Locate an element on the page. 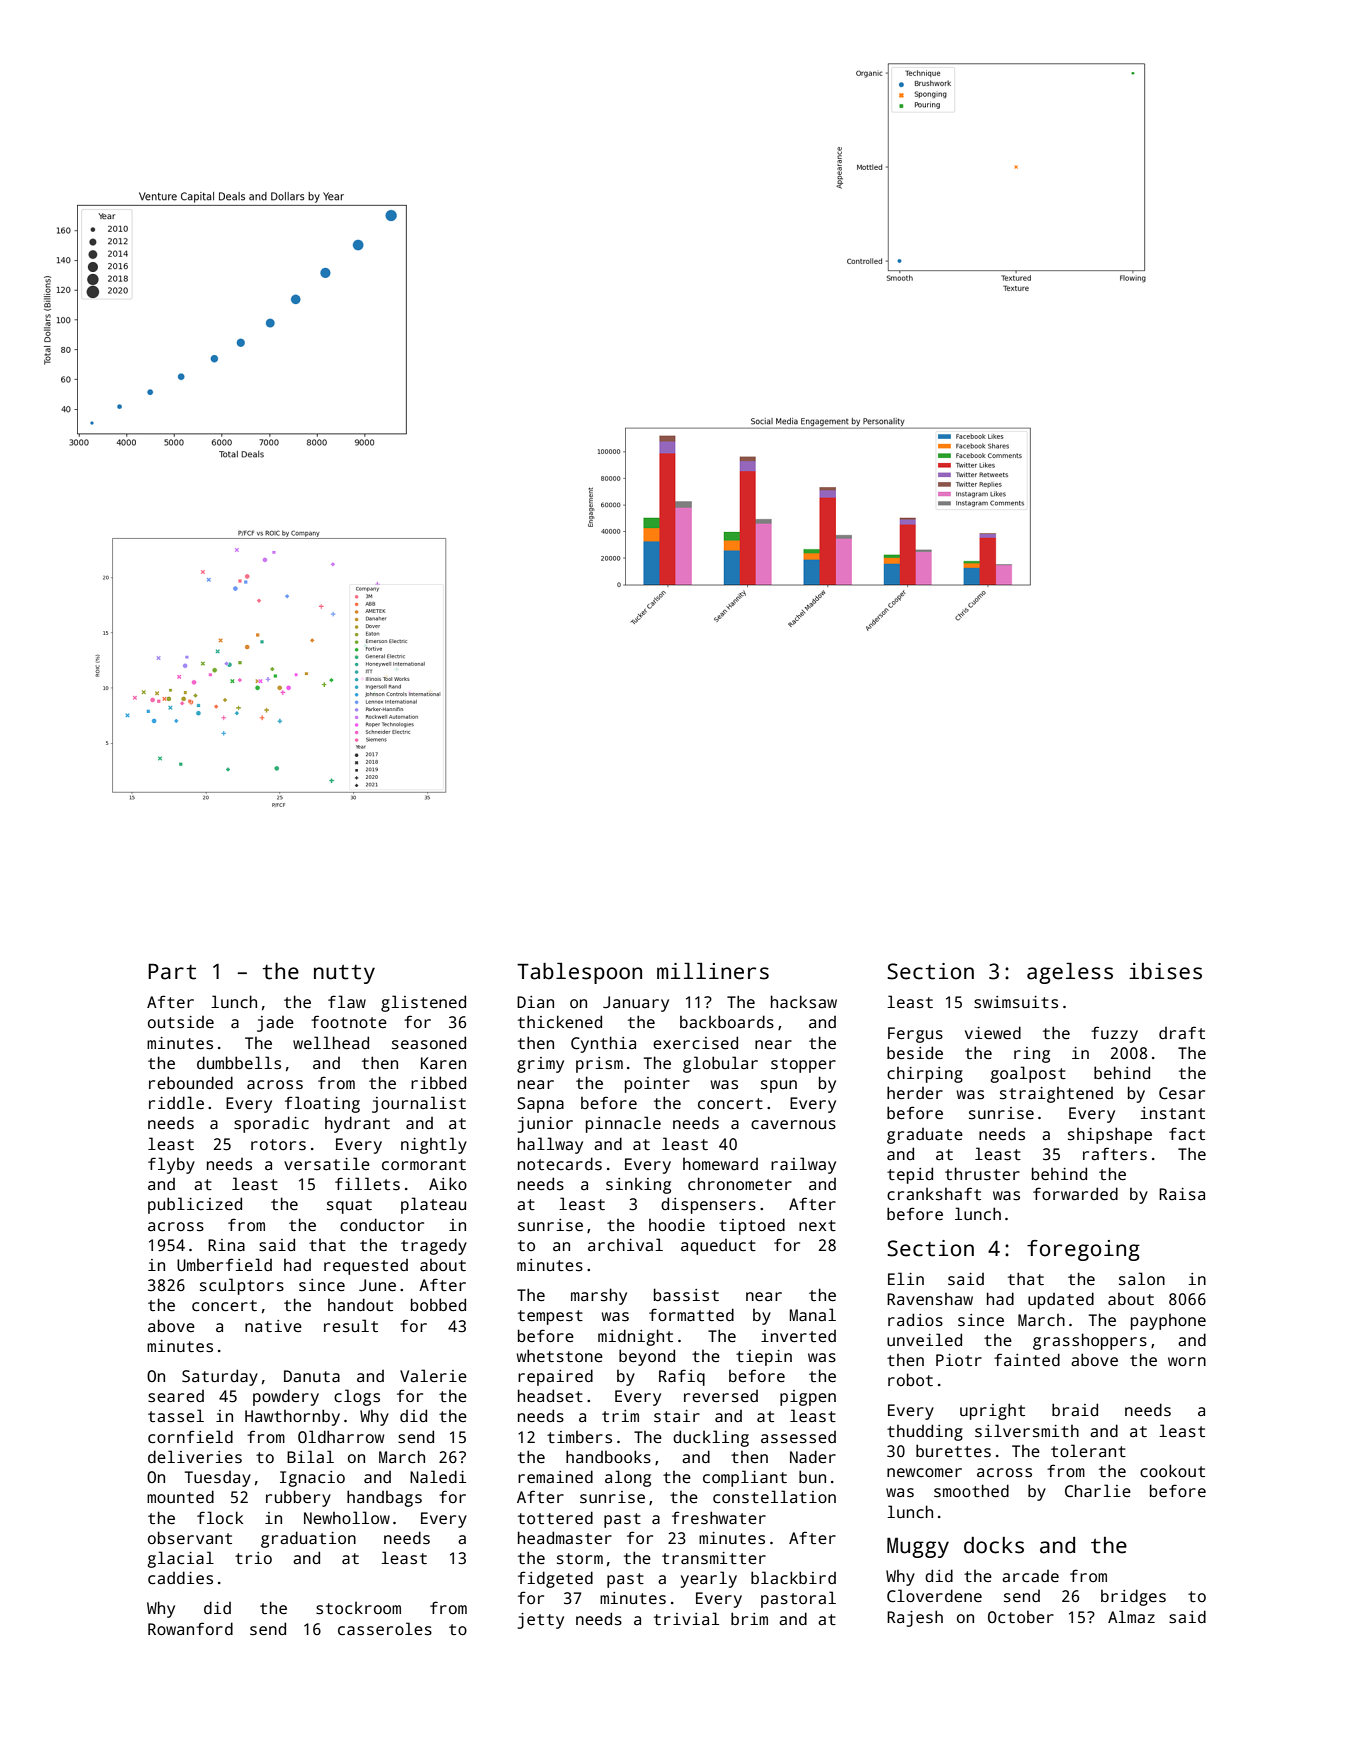 Image resolution: width=1354 pixels, height=1752 pixels. viewed is located at coordinates (993, 1032).
